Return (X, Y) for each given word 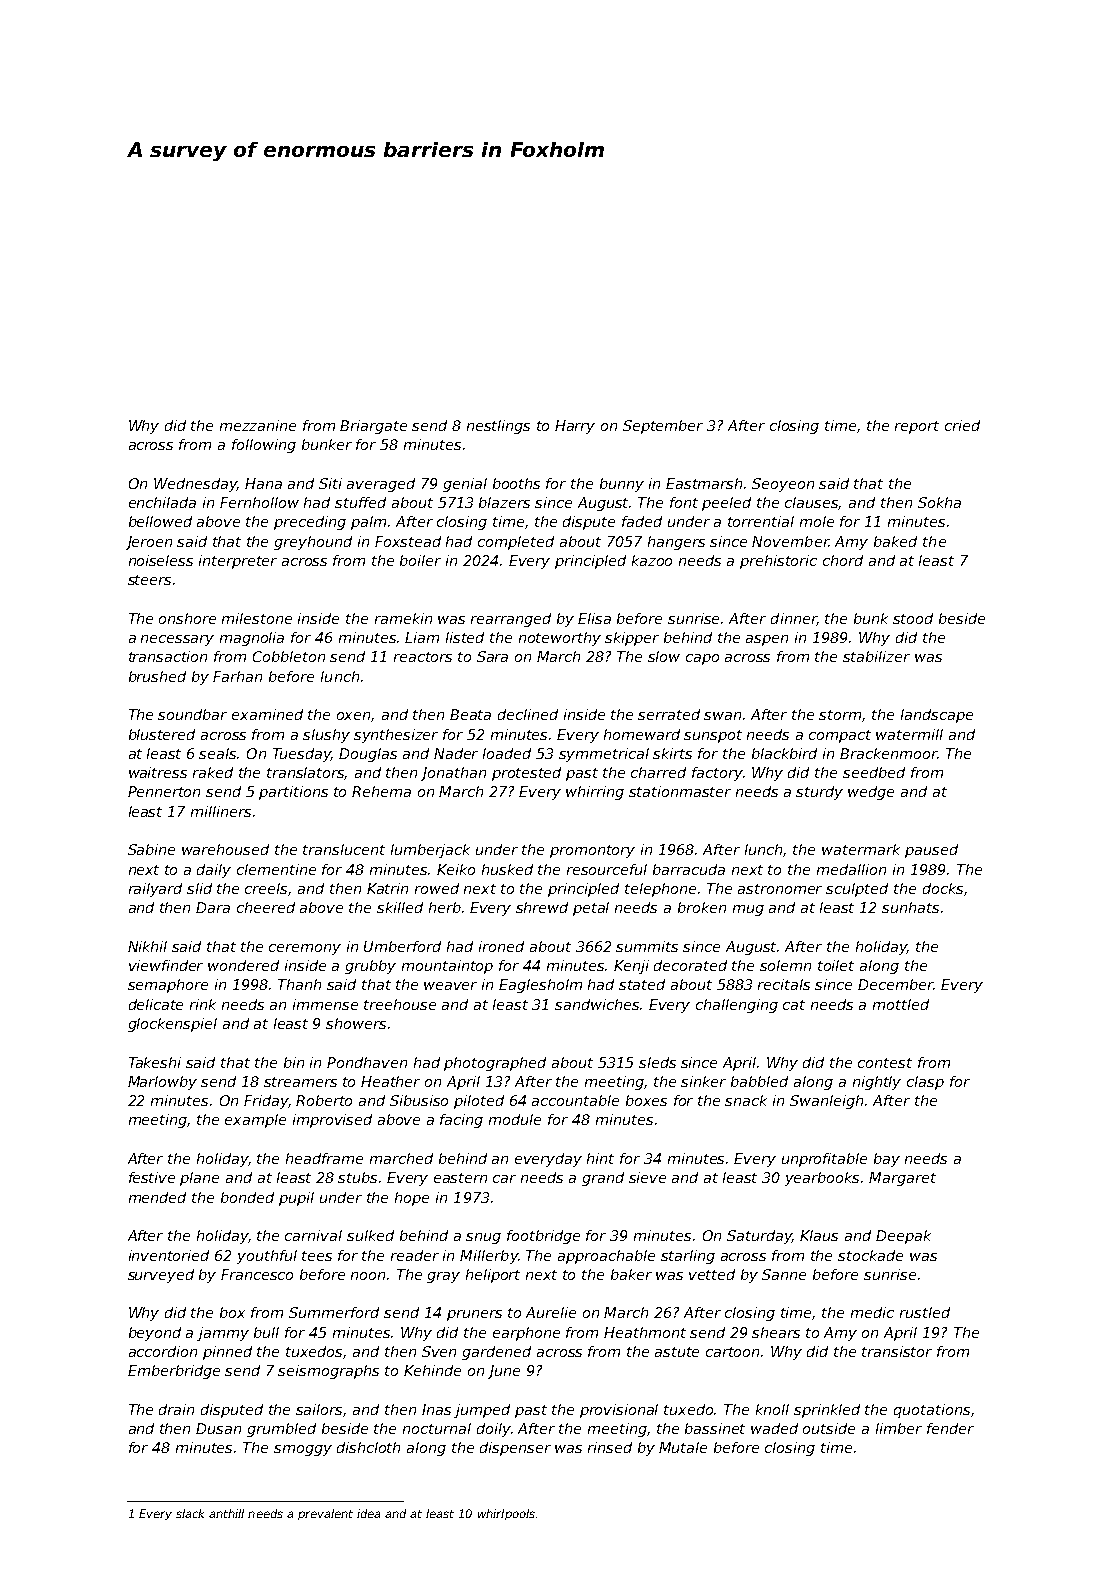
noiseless (161, 560)
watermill (909, 734)
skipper (632, 639)
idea (368, 1513)
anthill (226, 1513)
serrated (669, 714)
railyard (155, 890)
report (917, 427)
